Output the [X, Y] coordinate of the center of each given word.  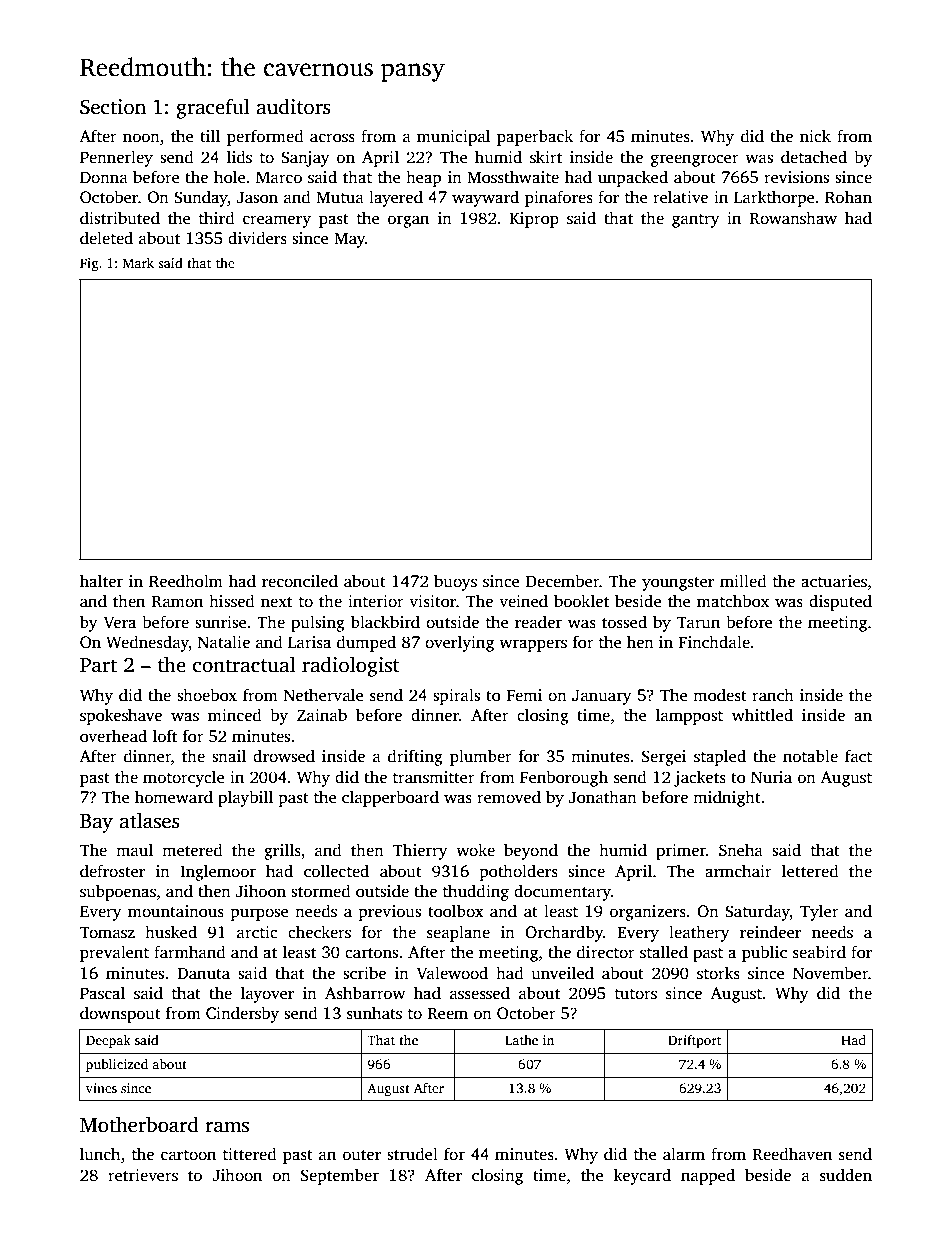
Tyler [819, 912]
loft [165, 735]
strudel [412, 1154]
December [562, 581]
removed [509, 797]
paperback [535, 137]
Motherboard [139, 1124]
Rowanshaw [793, 218]
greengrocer [695, 160]
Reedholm [186, 581]
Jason [257, 197]
